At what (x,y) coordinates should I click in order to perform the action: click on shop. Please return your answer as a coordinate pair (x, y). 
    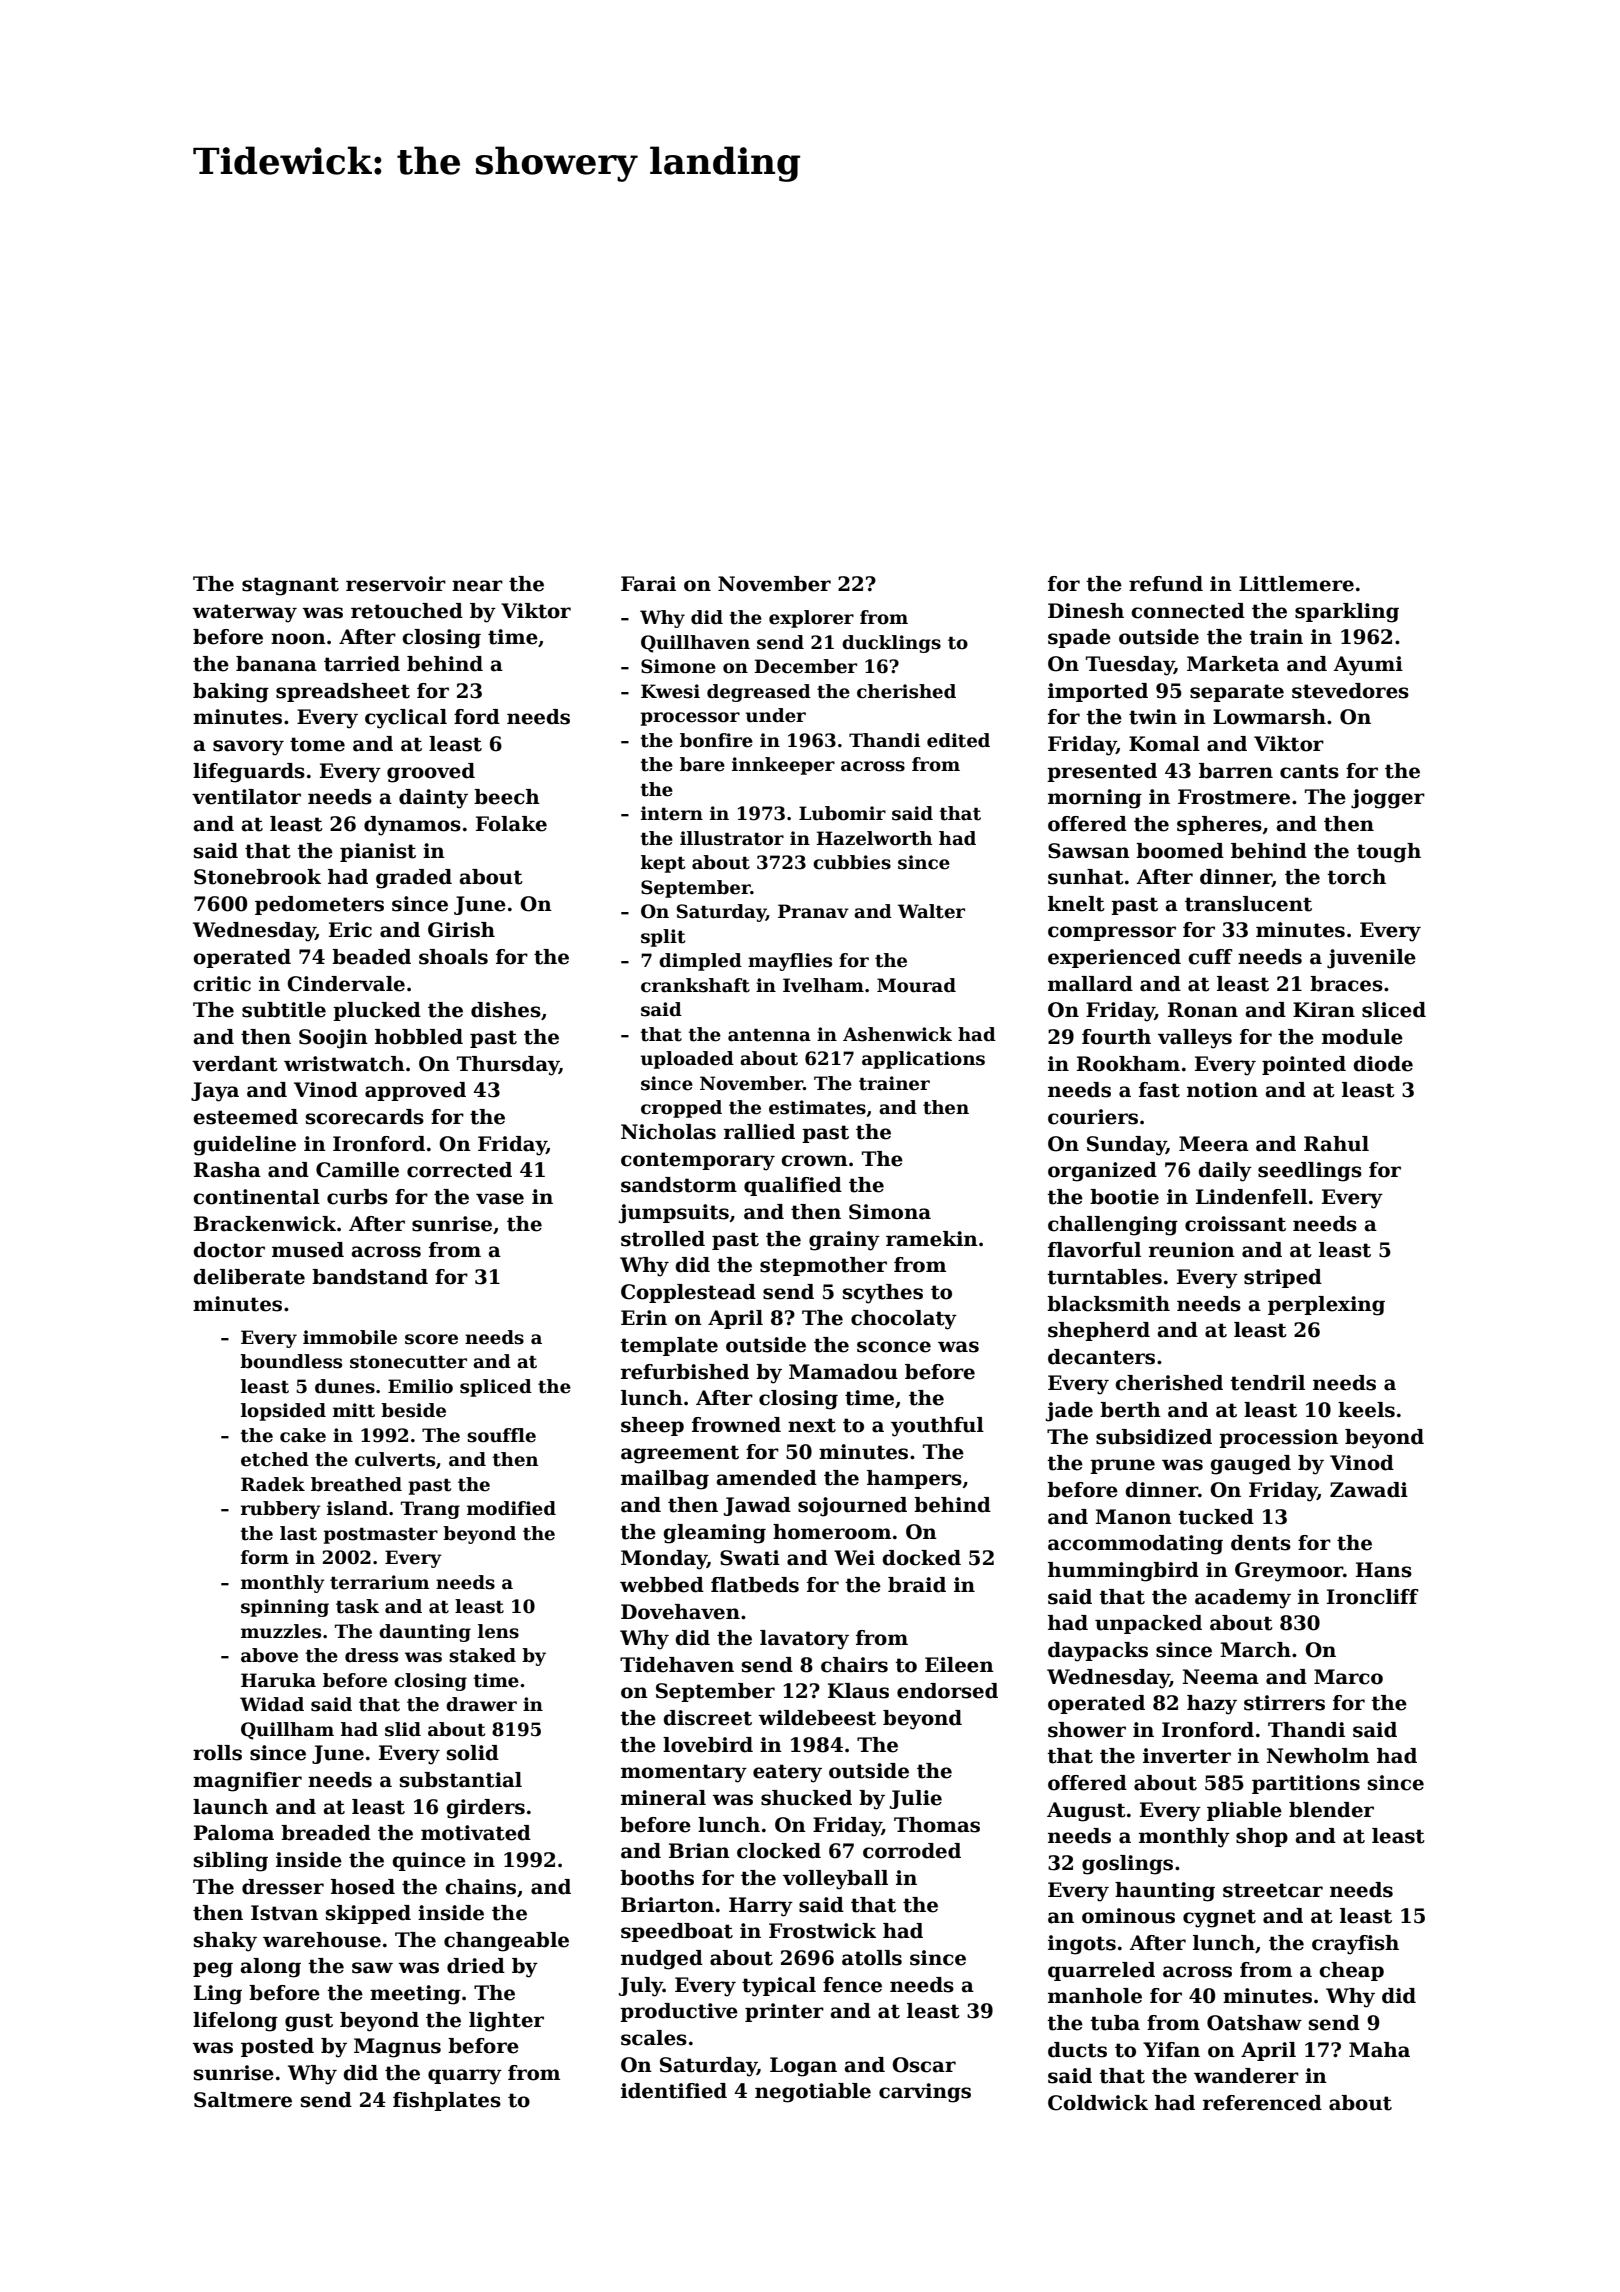
    Looking at the image, I should click on (1262, 1837).
